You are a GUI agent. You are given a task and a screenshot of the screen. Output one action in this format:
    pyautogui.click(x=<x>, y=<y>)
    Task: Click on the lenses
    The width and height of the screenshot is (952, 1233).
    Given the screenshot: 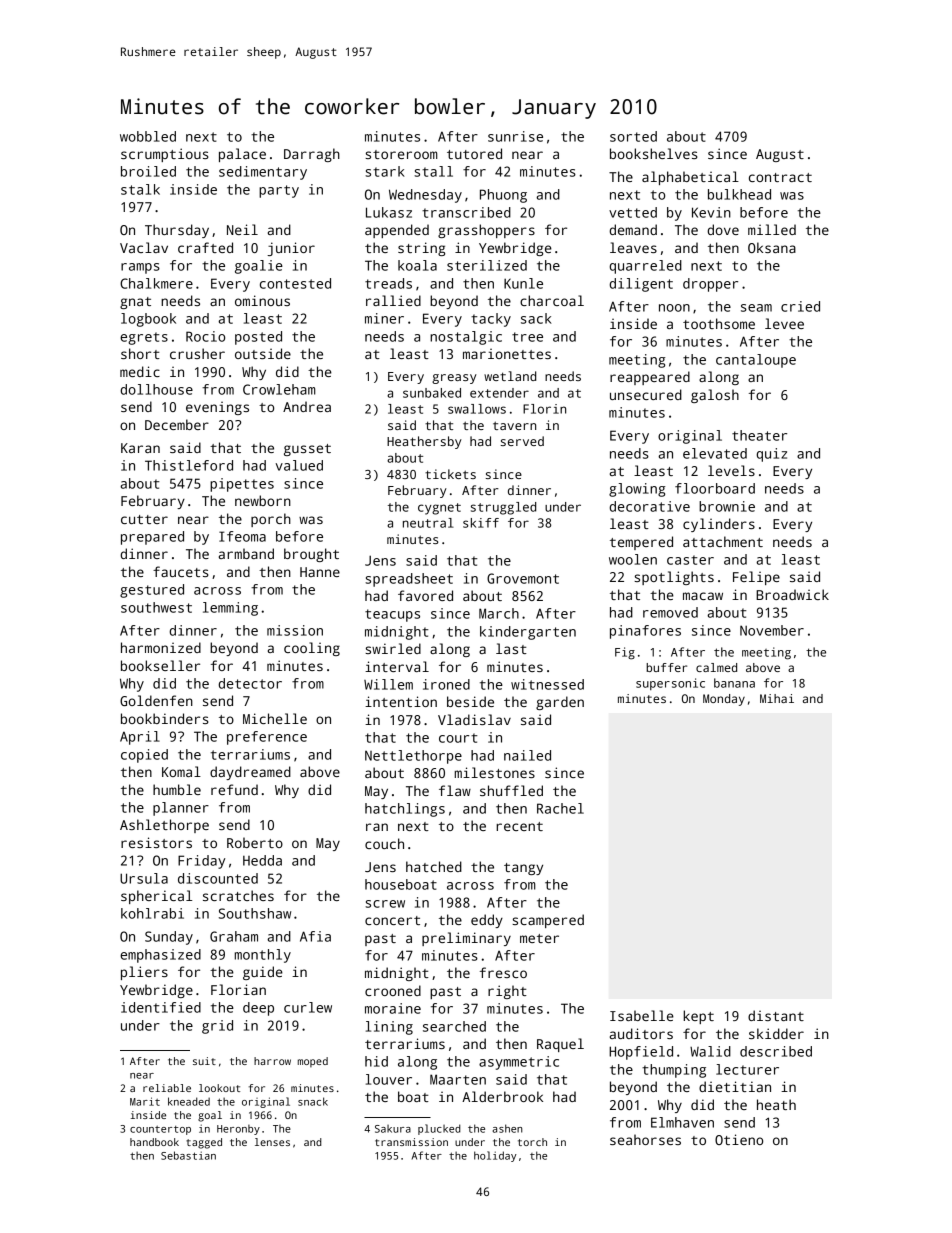 What is the action you would take?
    pyautogui.click(x=272, y=1142)
